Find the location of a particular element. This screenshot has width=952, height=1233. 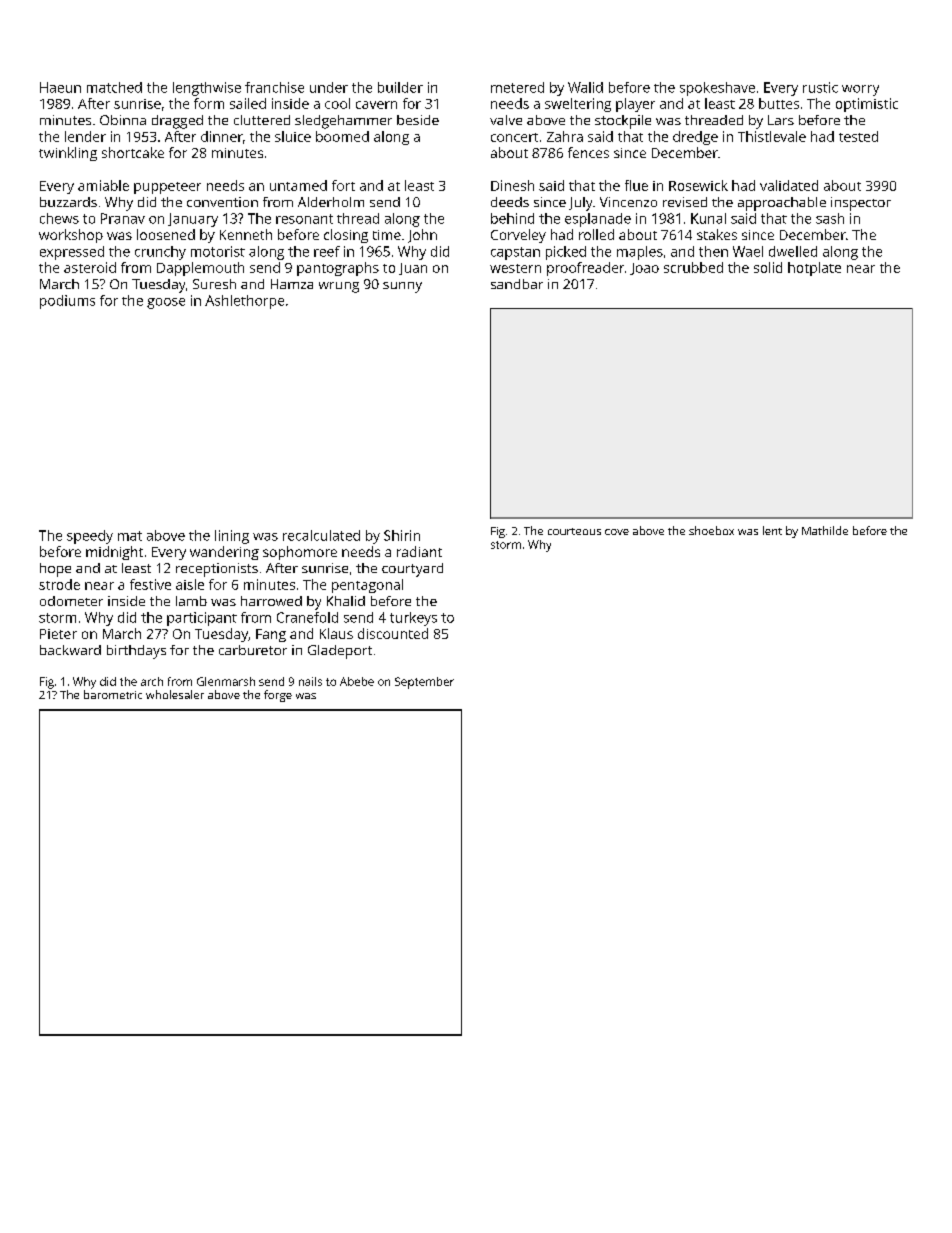

builder is located at coordinates (400, 87).
